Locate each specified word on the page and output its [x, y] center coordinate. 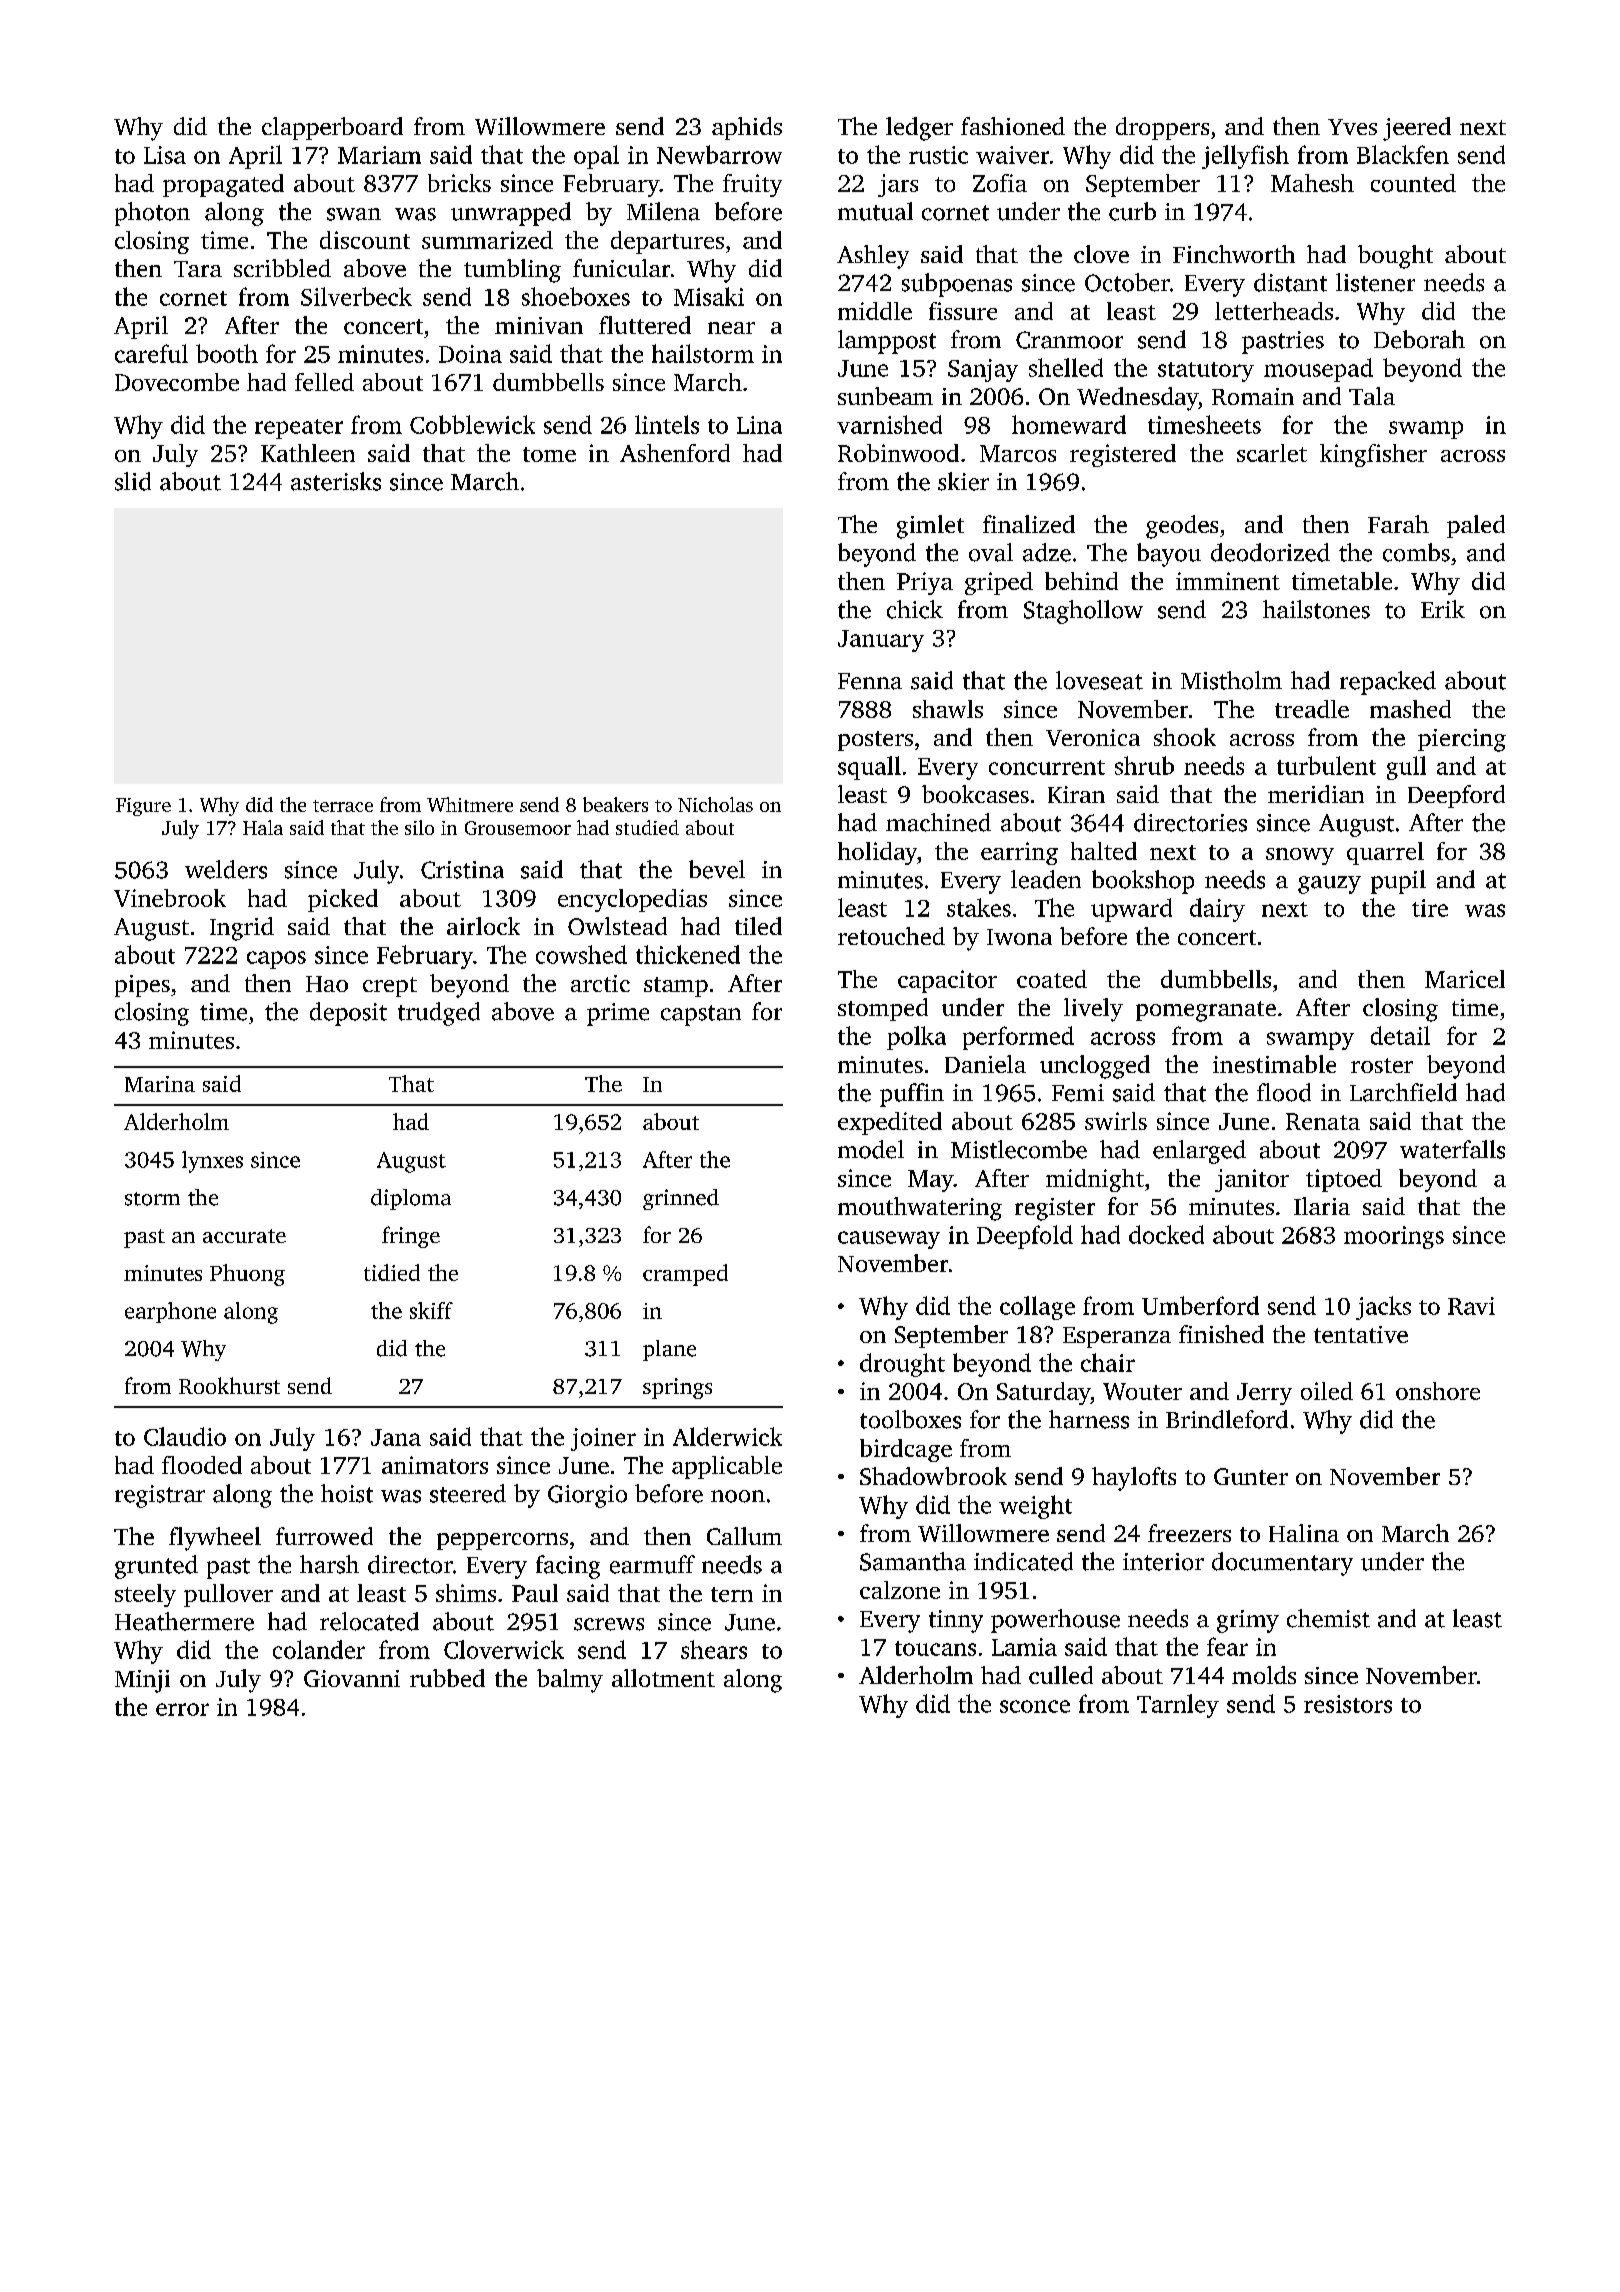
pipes [142, 986]
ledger [919, 129]
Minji [142, 1681]
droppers [1162, 128]
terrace [343, 806]
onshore [1438, 1391]
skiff [431, 1310]
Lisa [165, 155]
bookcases [975, 794]
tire [1430, 908]
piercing [1462, 740]
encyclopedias [632, 900]
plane [669, 1350]
